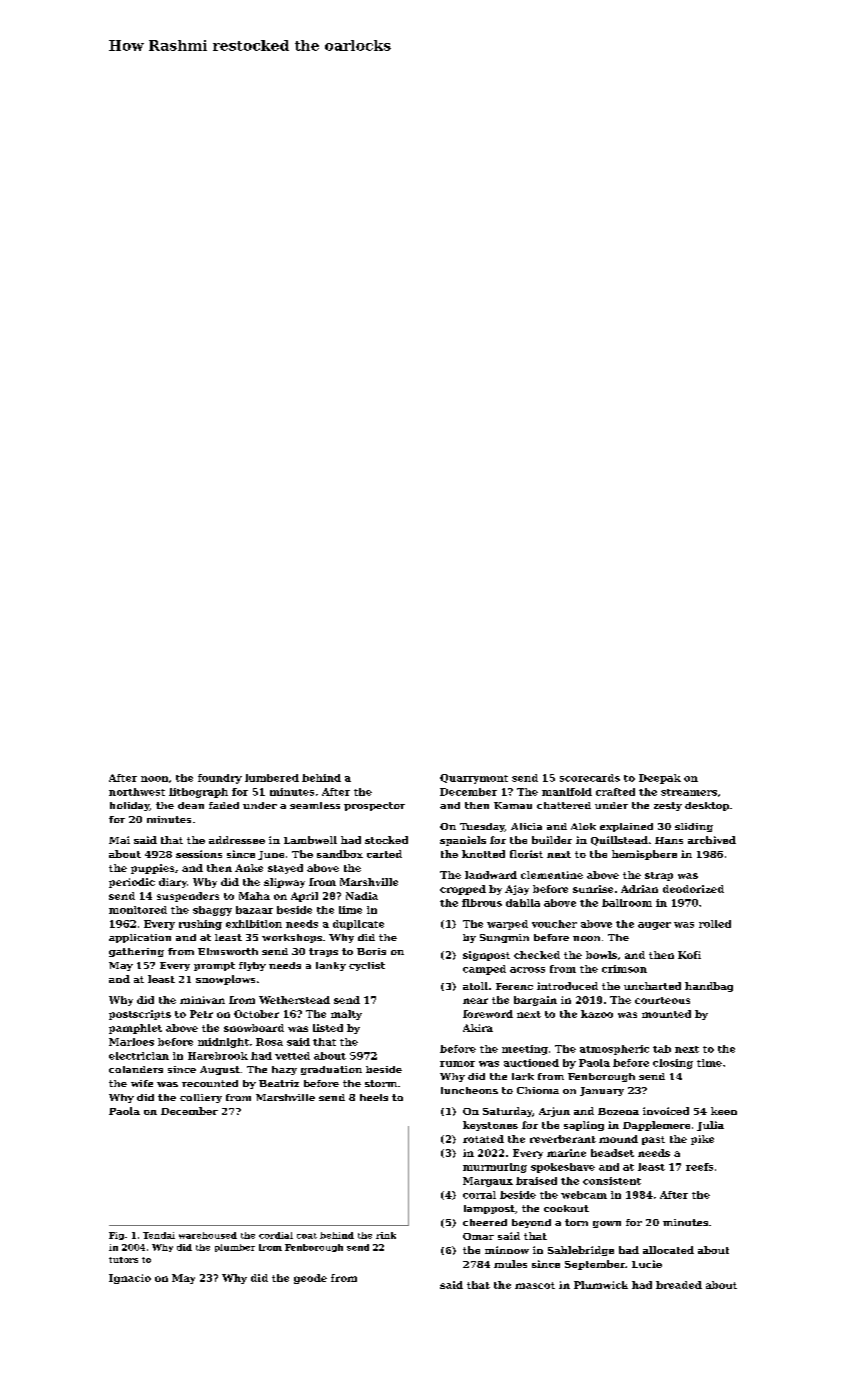 Image resolution: width=849 pixels, height=1400 pixels. What do you see at coordinates (139, 1056) in the screenshot?
I see `electrician` at bounding box center [139, 1056].
